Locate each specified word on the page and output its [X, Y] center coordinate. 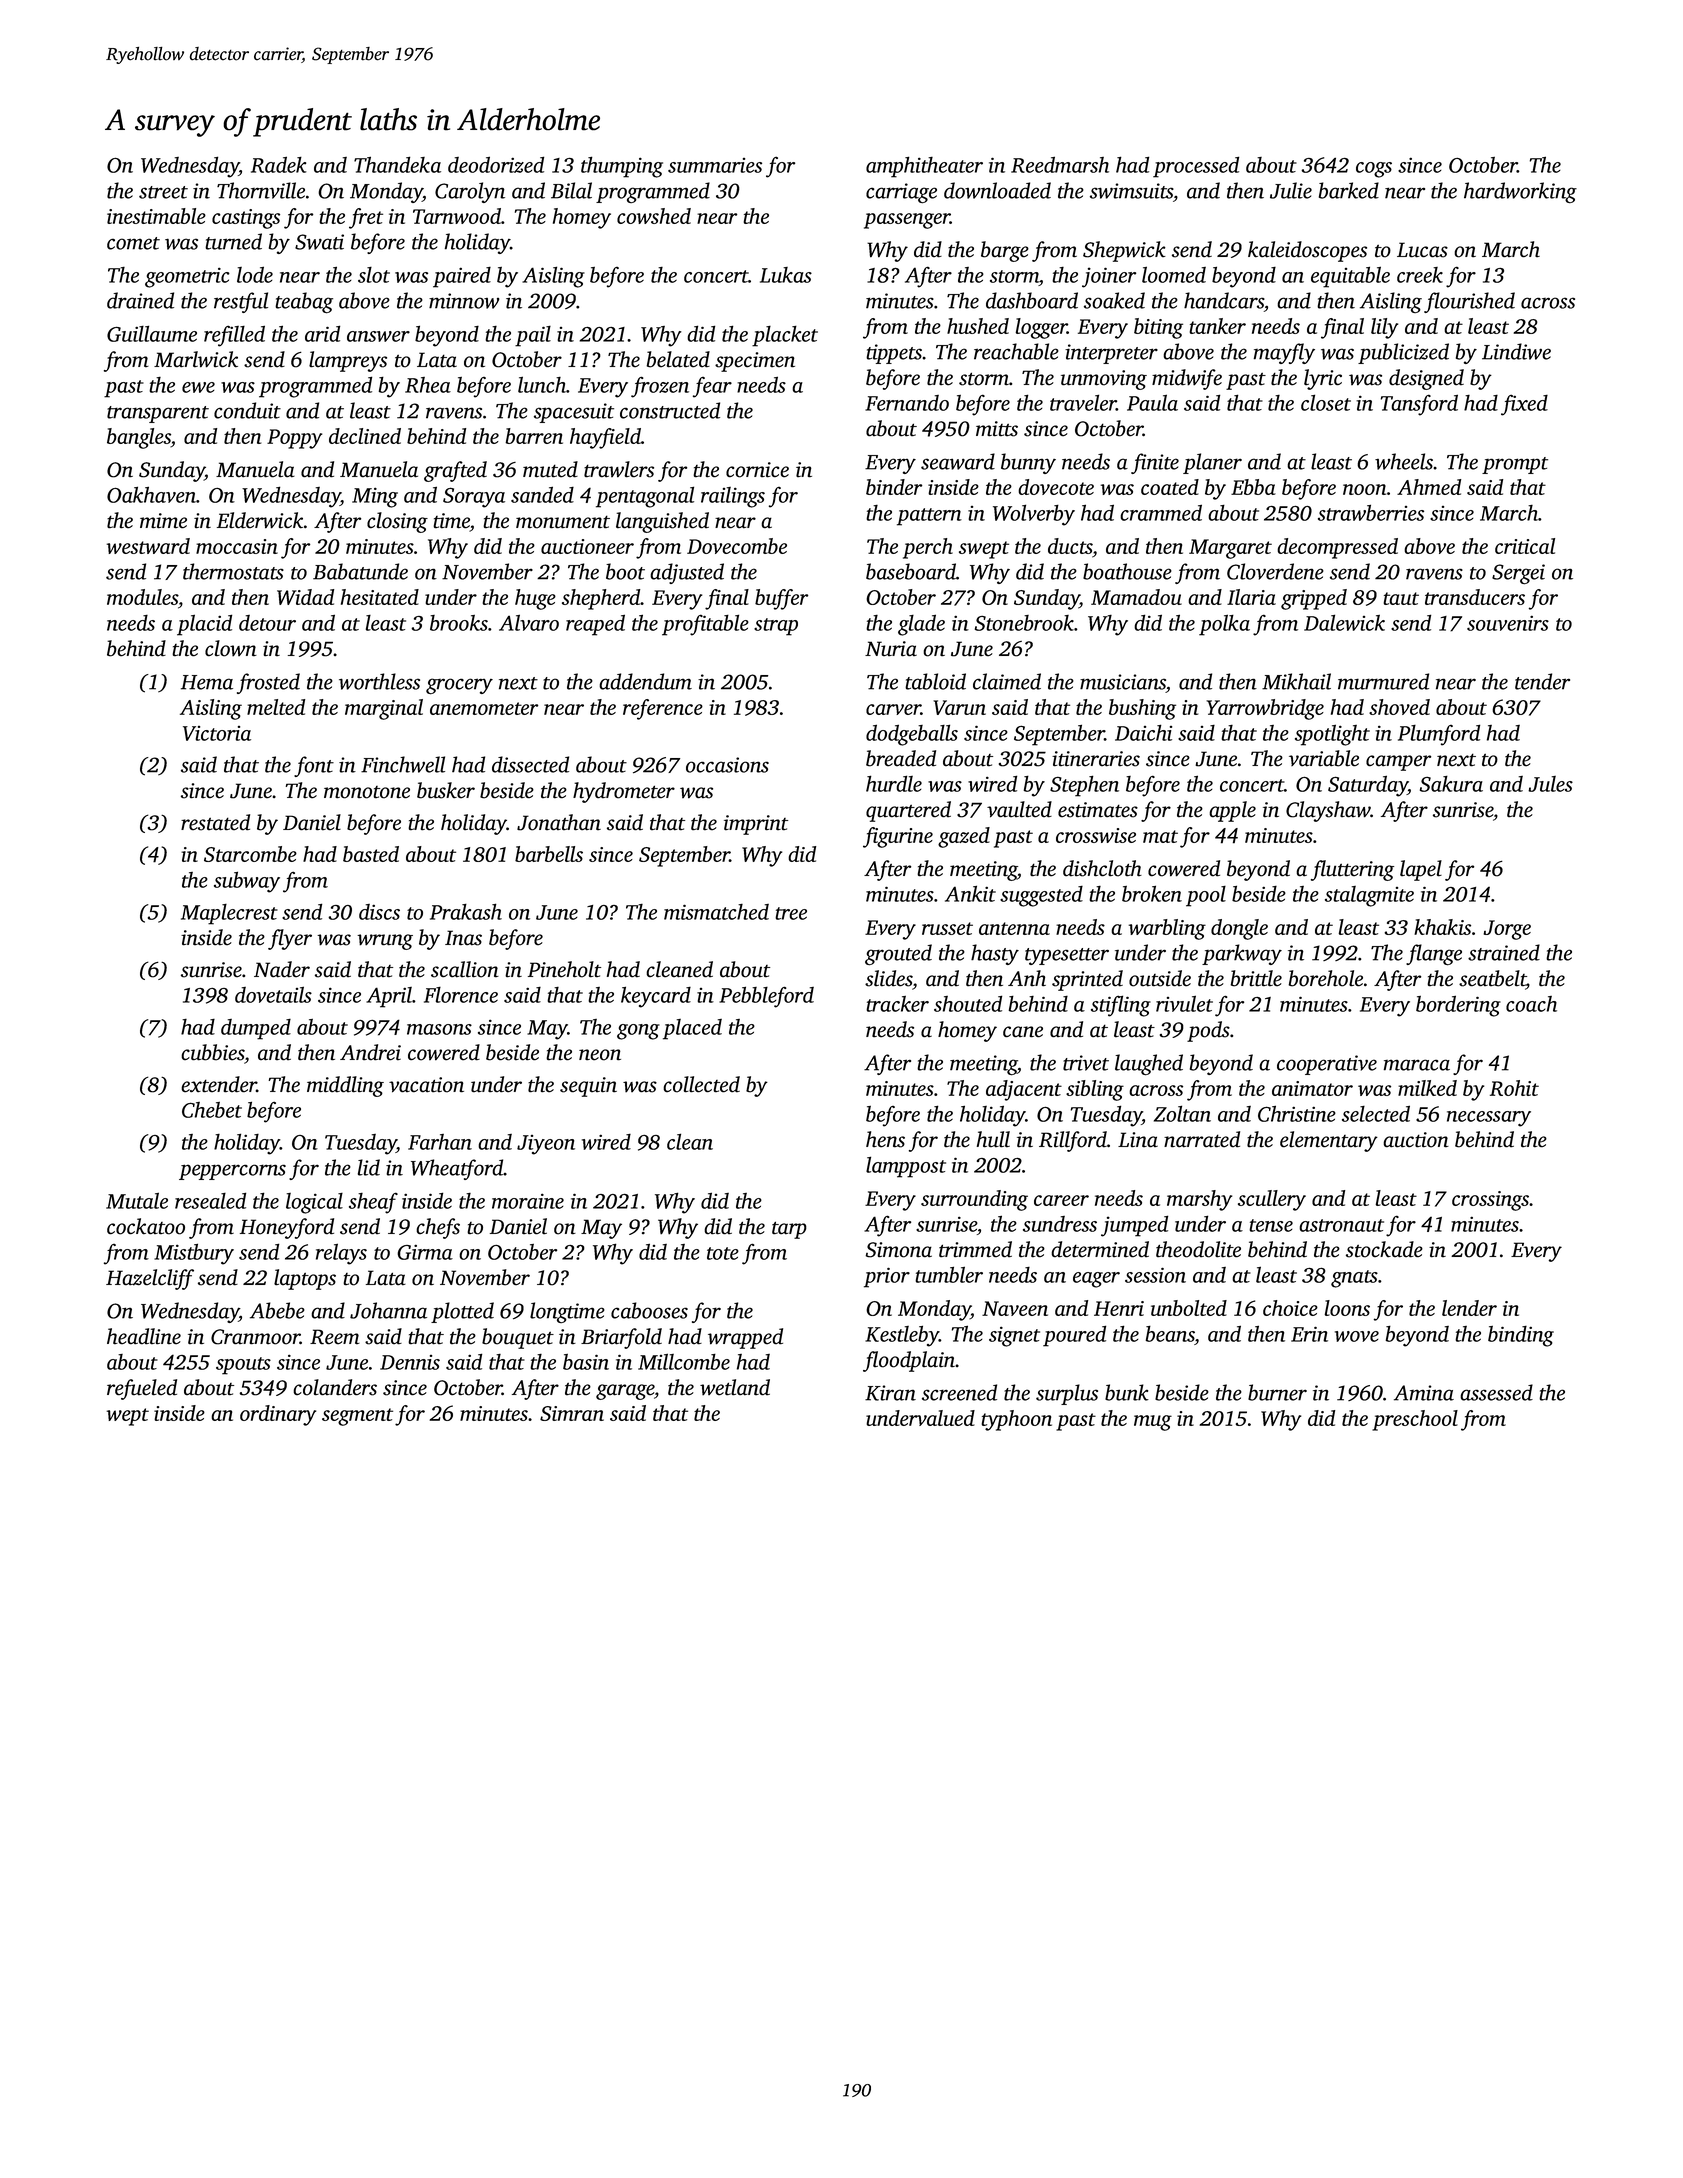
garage [625, 1392]
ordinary [278, 1415]
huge [535, 599]
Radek [279, 164]
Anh [1027, 978]
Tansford [1419, 405]
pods [1208, 1031]
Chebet [212, 1110]
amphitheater [924, 167]
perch [928, 548]
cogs [1374, 170]
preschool [1415, 1420]
